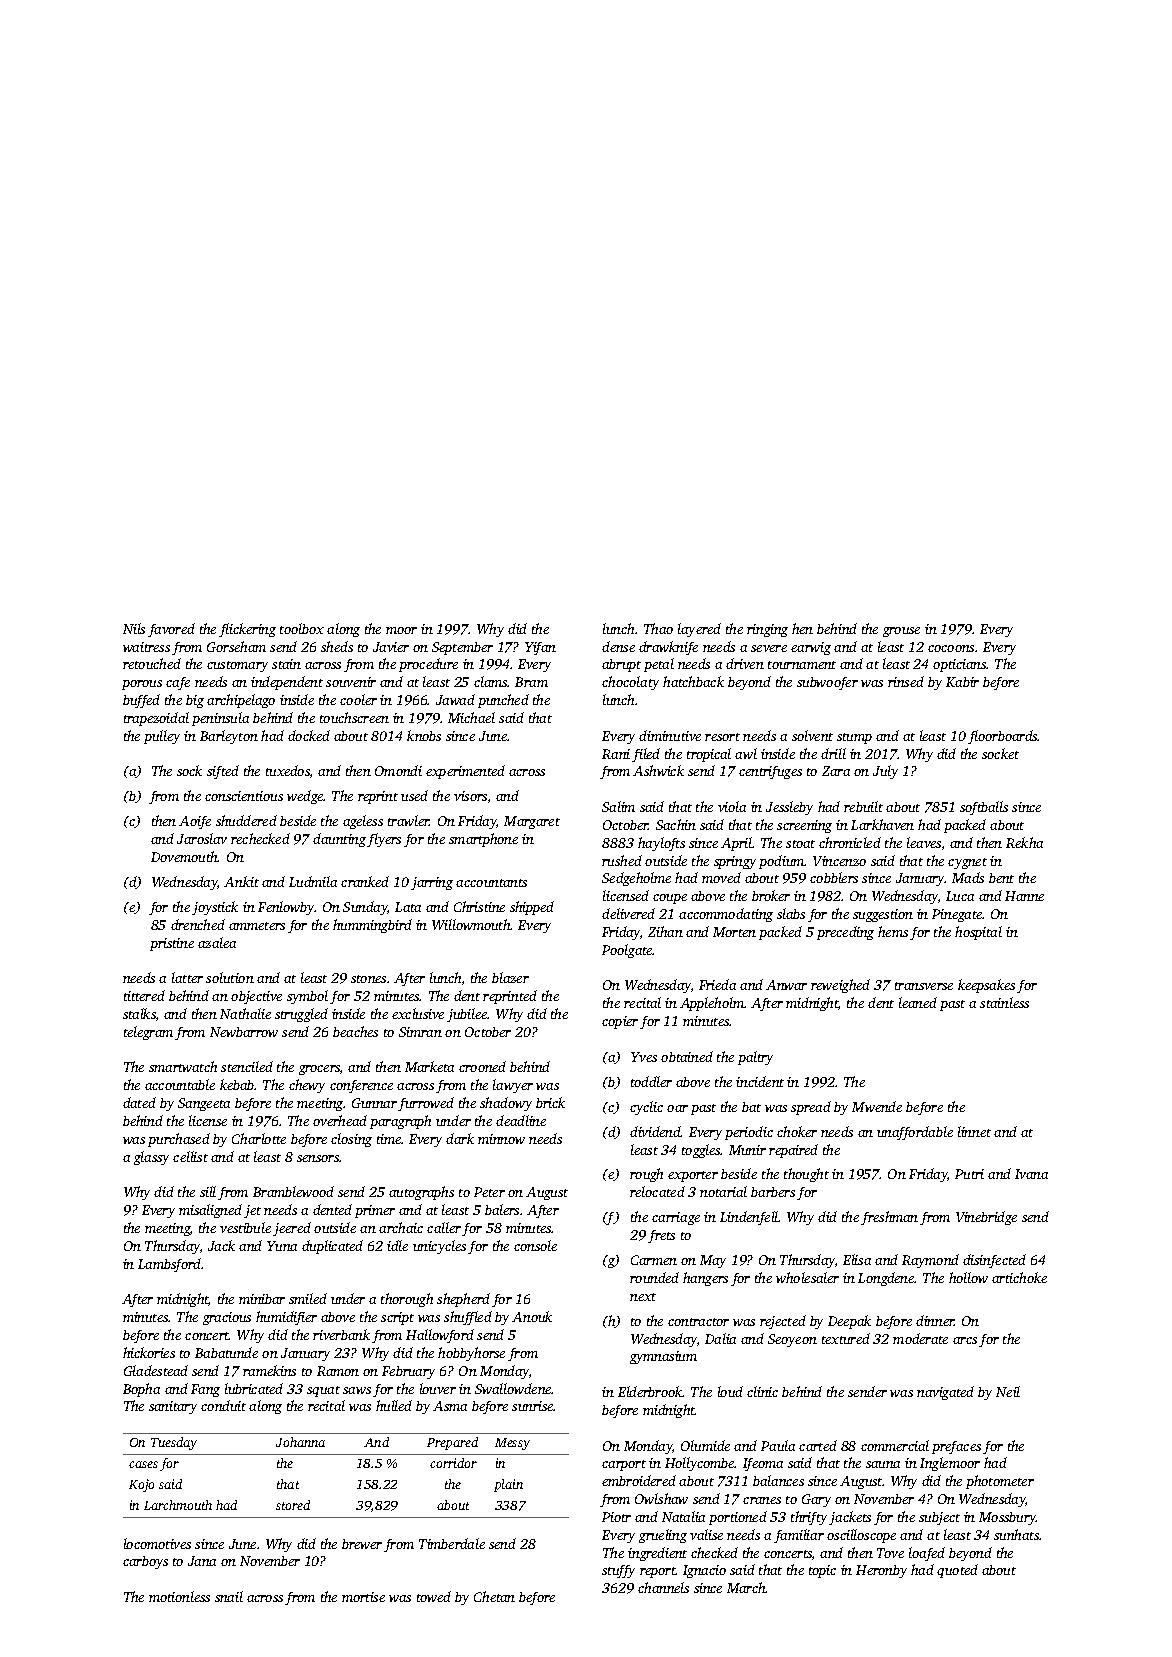  I want to click on linnet, so click(974, 1131).
